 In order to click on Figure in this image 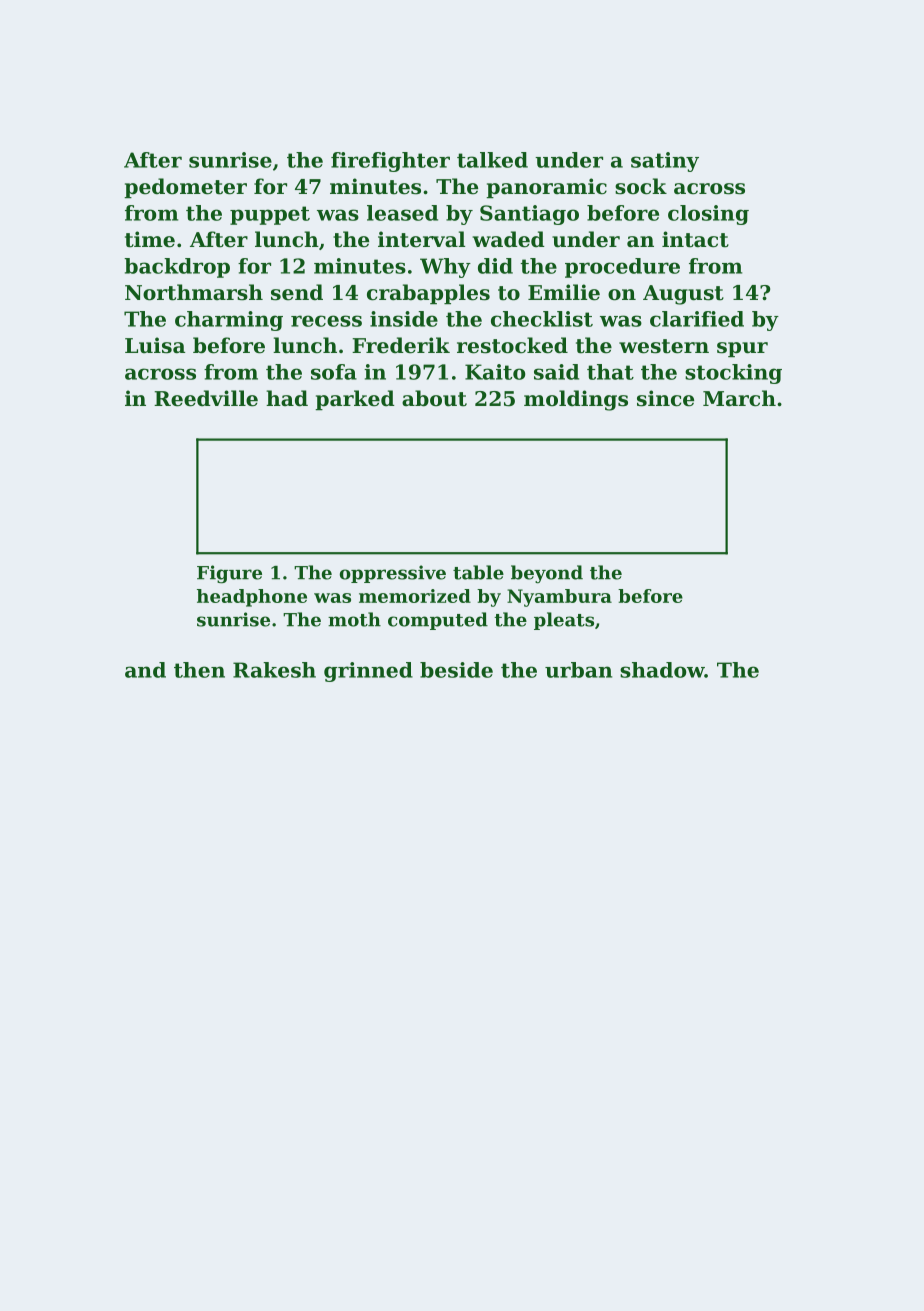, I will do `click(229, 574)`.
